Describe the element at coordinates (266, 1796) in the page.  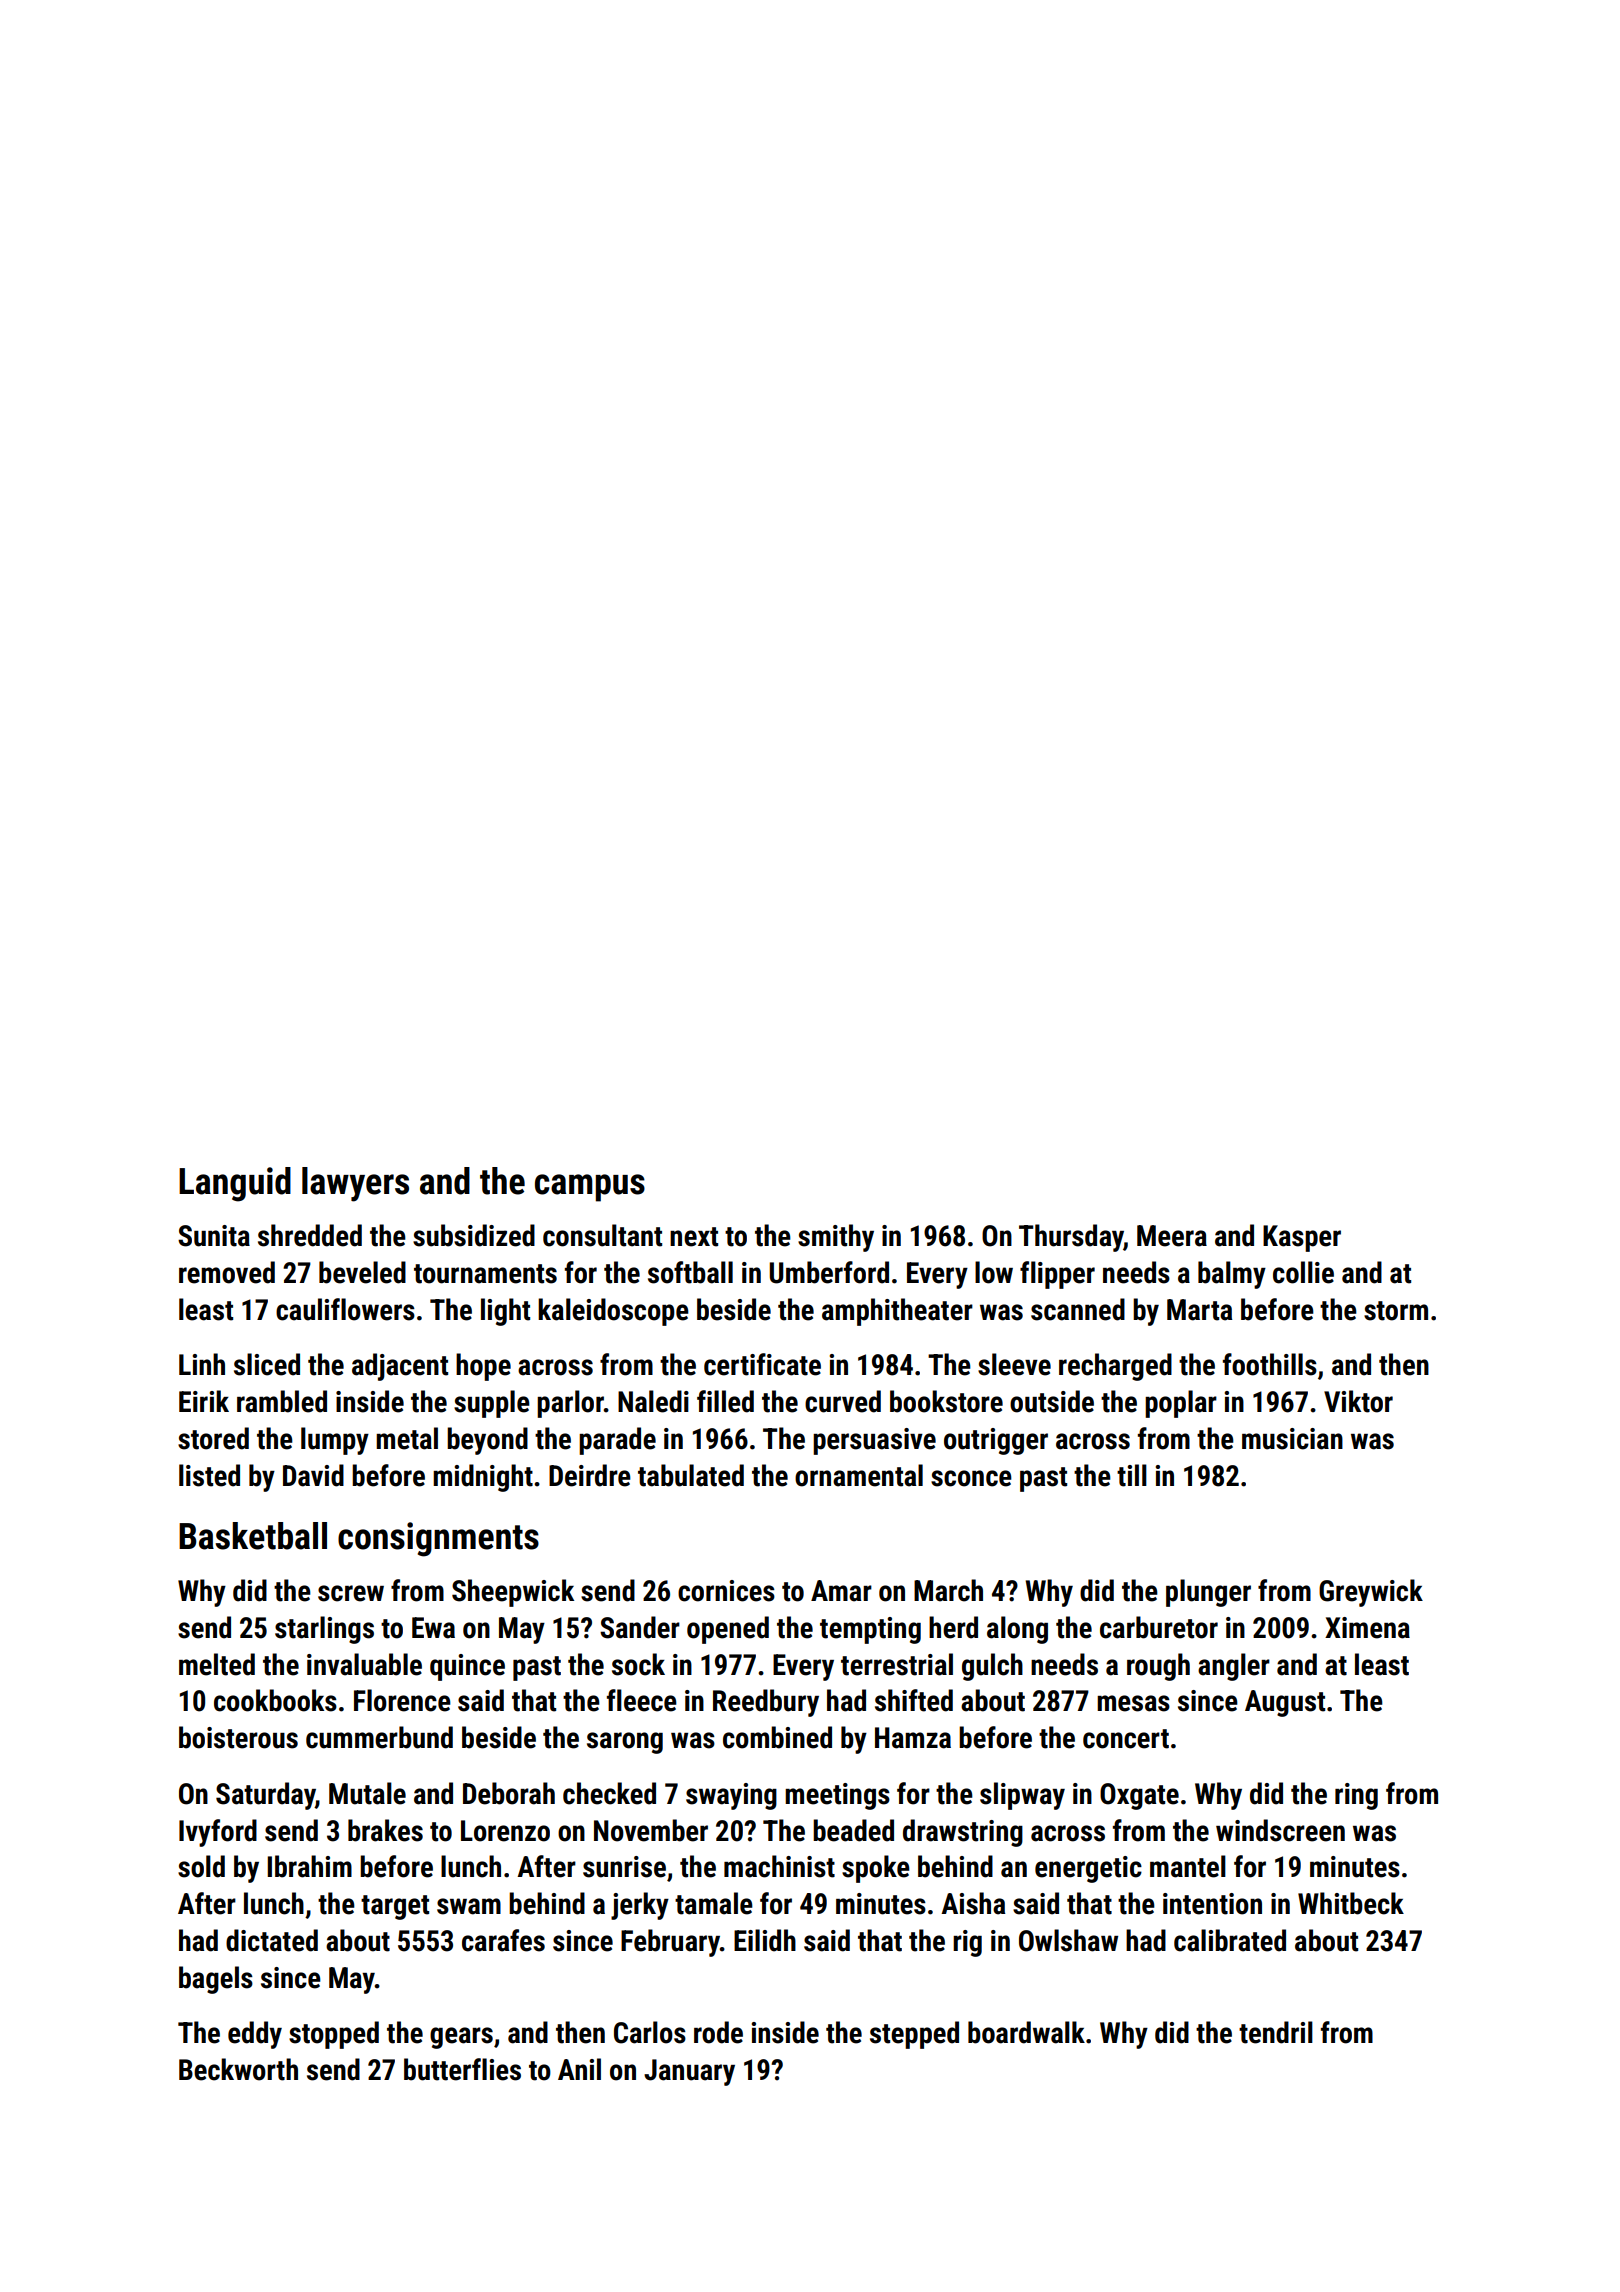
I see `Saturday` at that location.
